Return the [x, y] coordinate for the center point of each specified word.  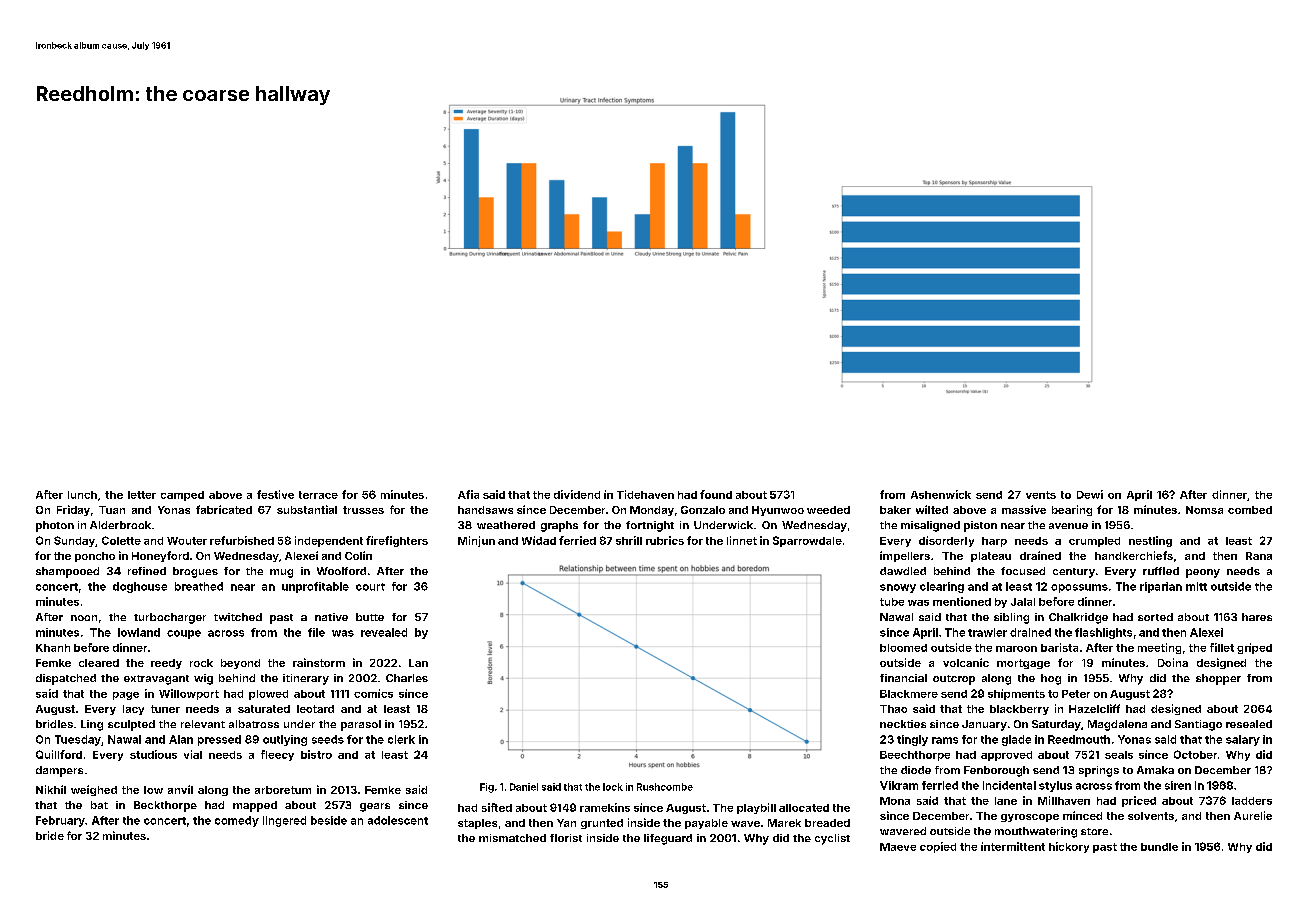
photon [55, 526]
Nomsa [1204, 510]
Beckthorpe [165, 806]
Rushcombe [665, 787]
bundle [1159, 847]
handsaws [485, 510]
